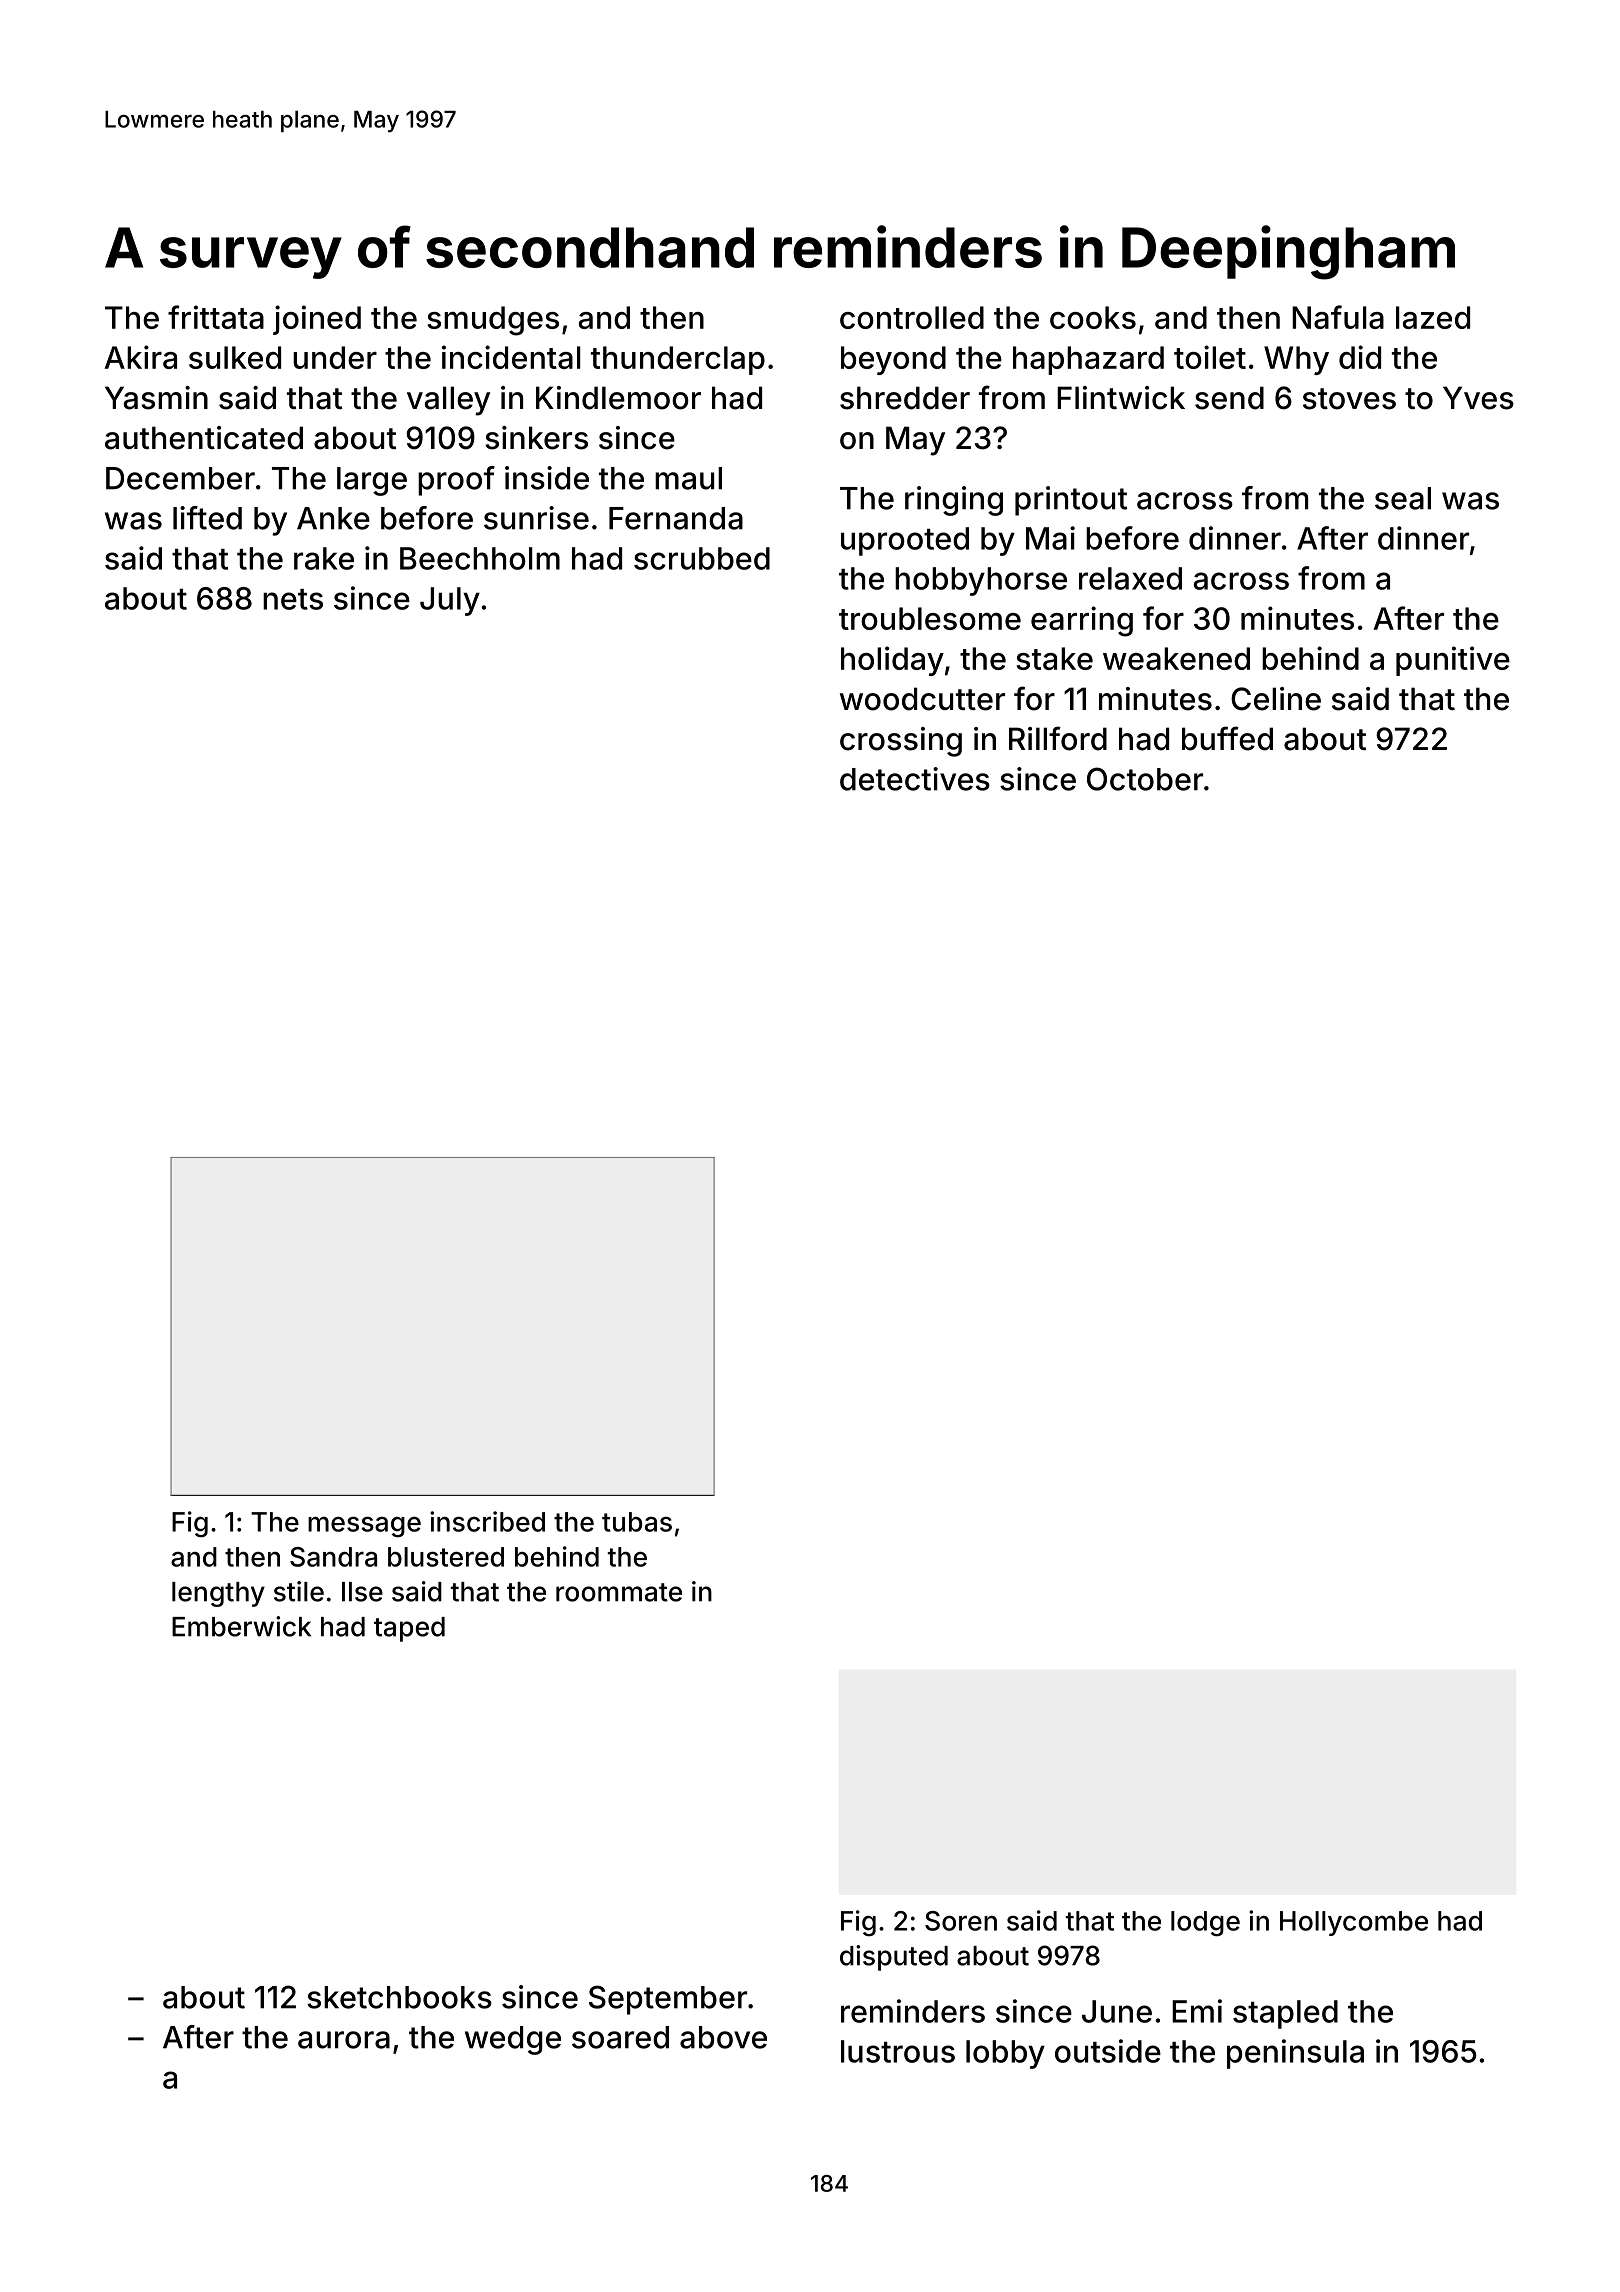 This page has height=2292, width=1620. What do you see at coordinates (1338, 317) in the page?
I see `Nafula` at bounding box center [1338, 317].
